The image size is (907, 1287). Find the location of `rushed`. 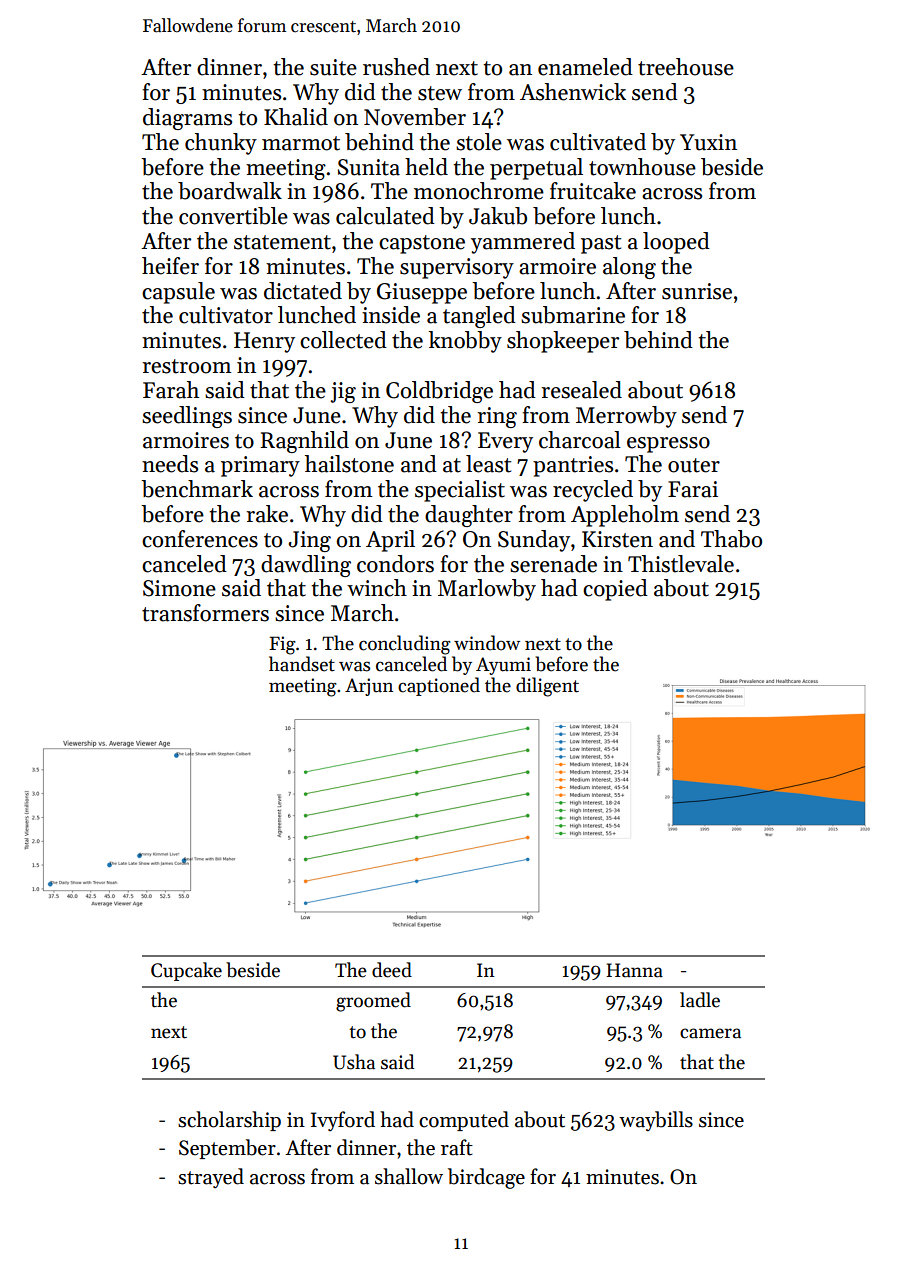

rushed is located at coordinates (396, 67).
